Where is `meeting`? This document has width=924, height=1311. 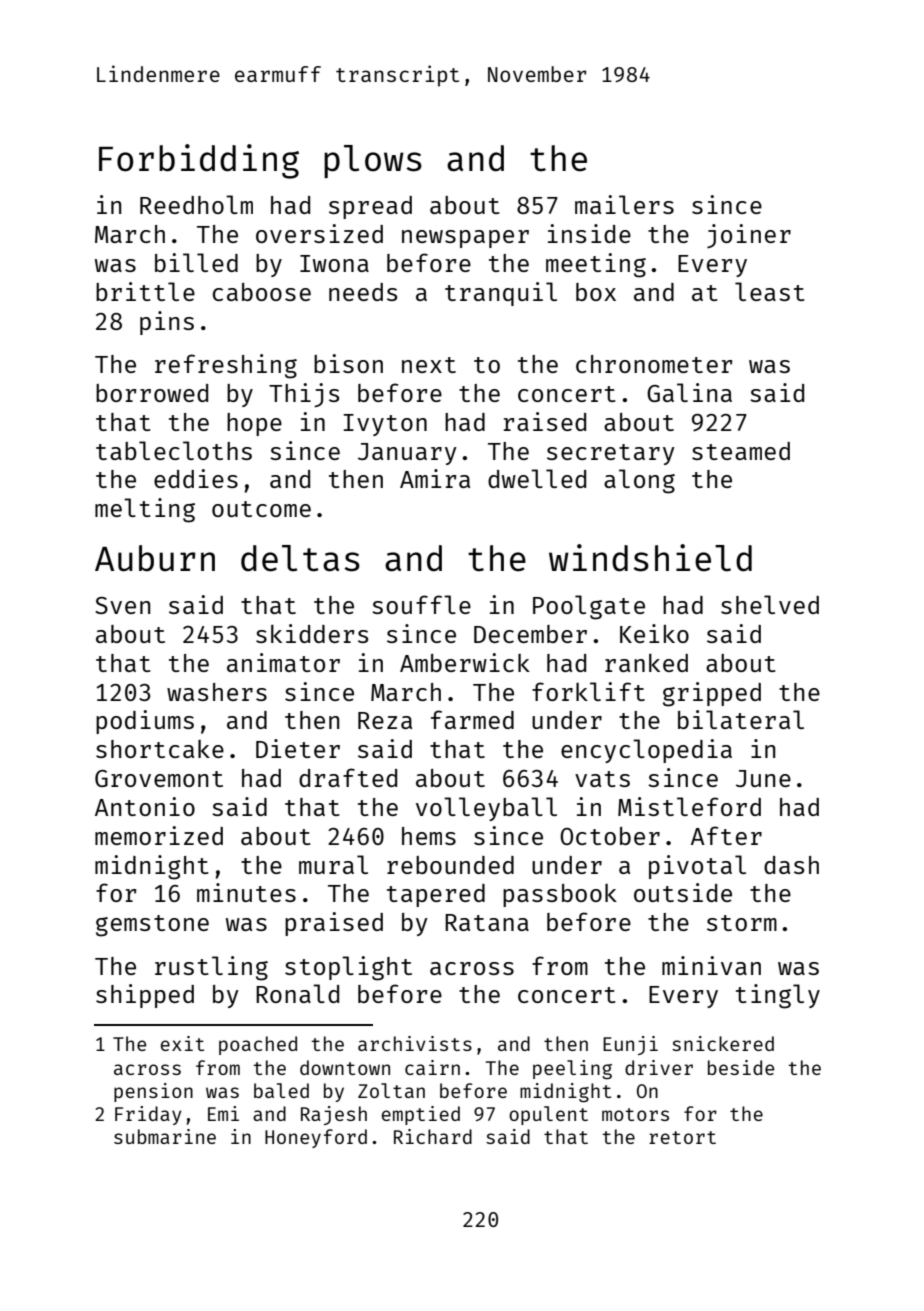 meeting is located at coordinates (596, 265).
